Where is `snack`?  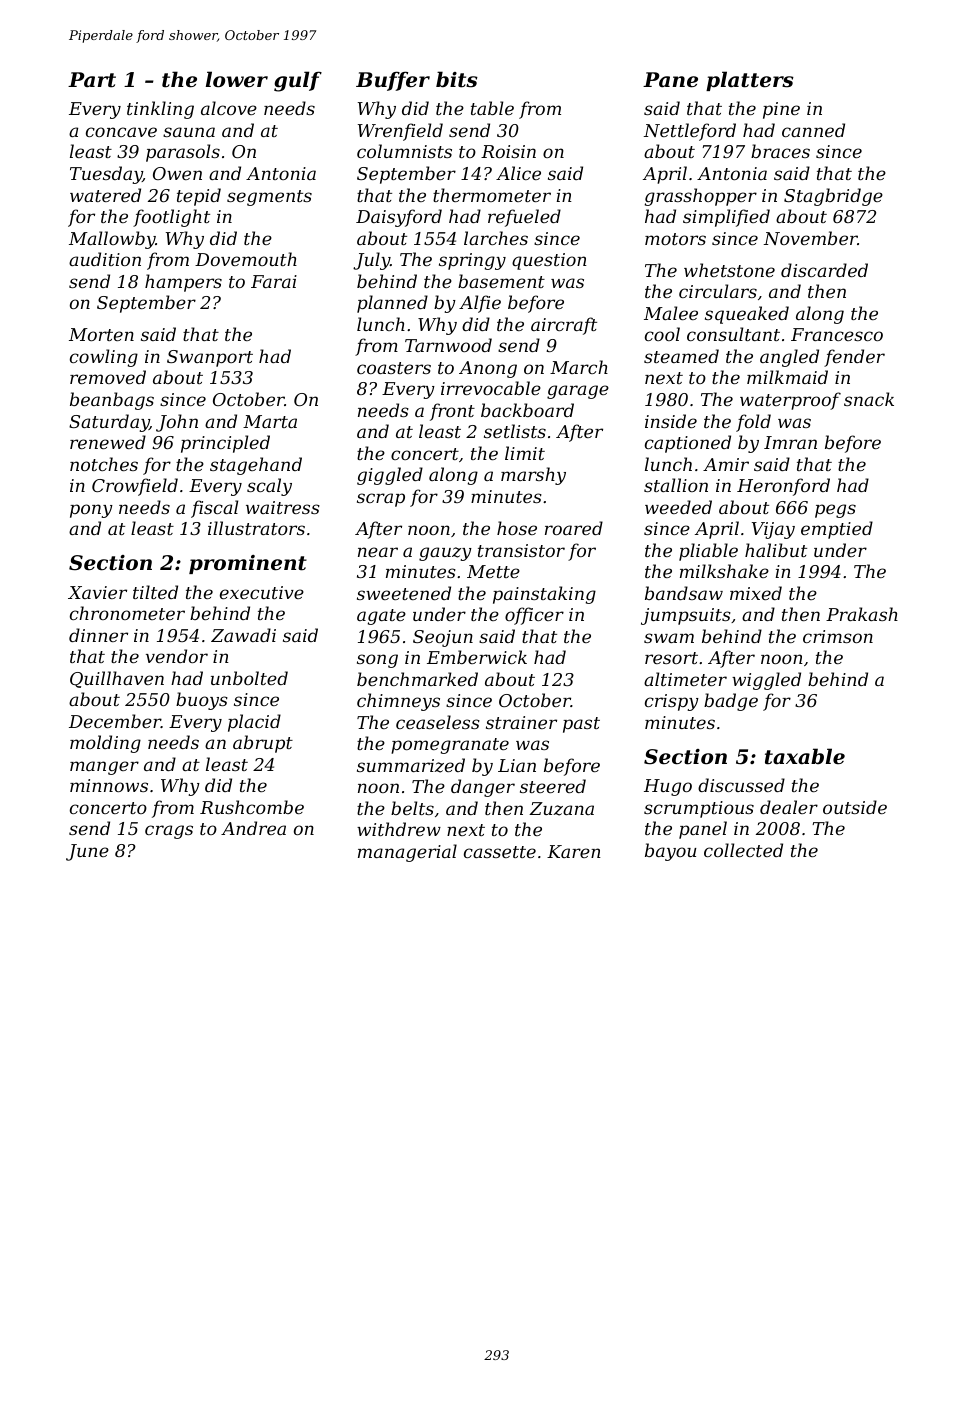 snack is located at coordinates (869, 399).
